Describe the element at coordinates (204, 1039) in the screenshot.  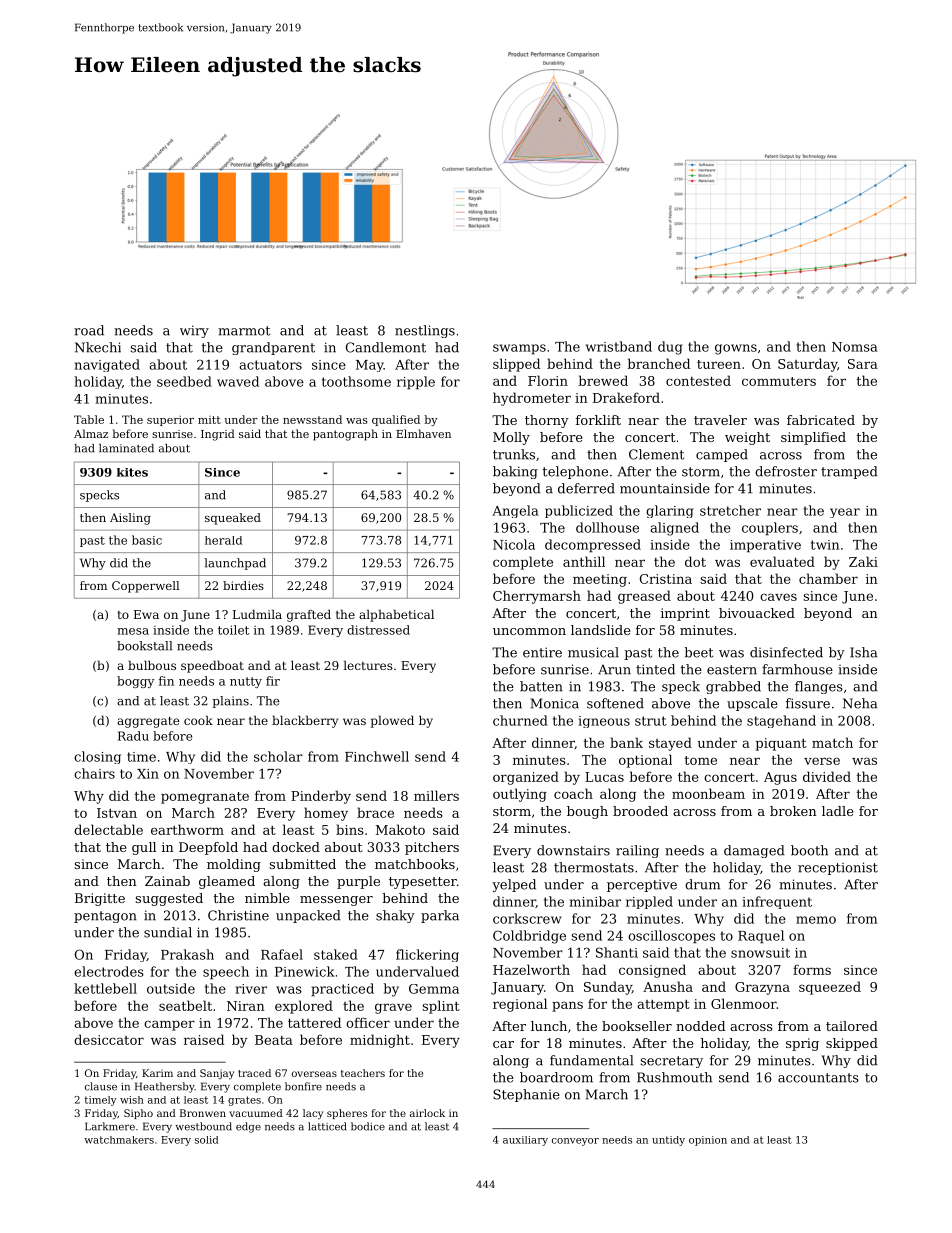
I see `raised` at that location.
